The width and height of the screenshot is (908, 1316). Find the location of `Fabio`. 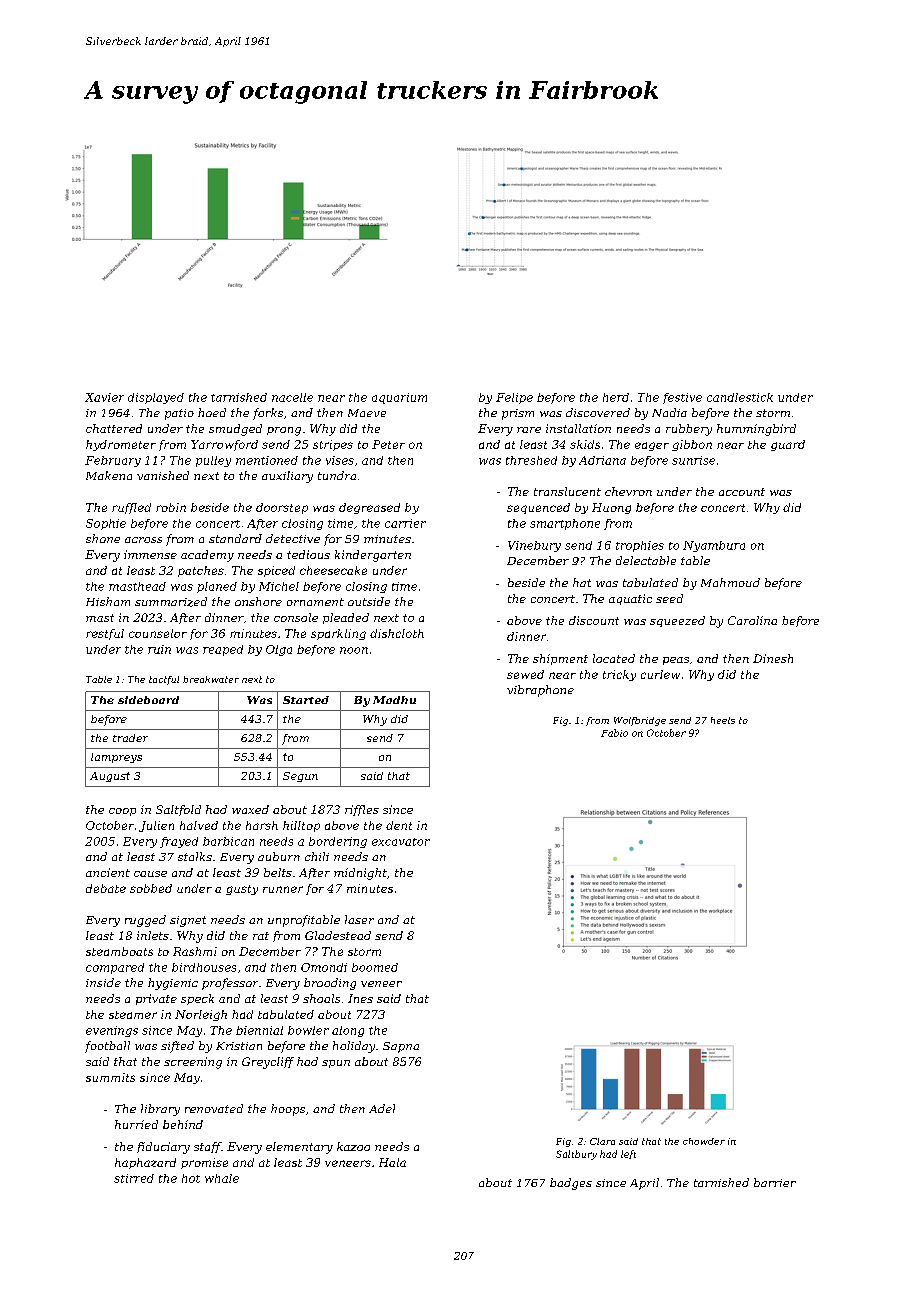

Fabio is located at coordinates (614, 733).
